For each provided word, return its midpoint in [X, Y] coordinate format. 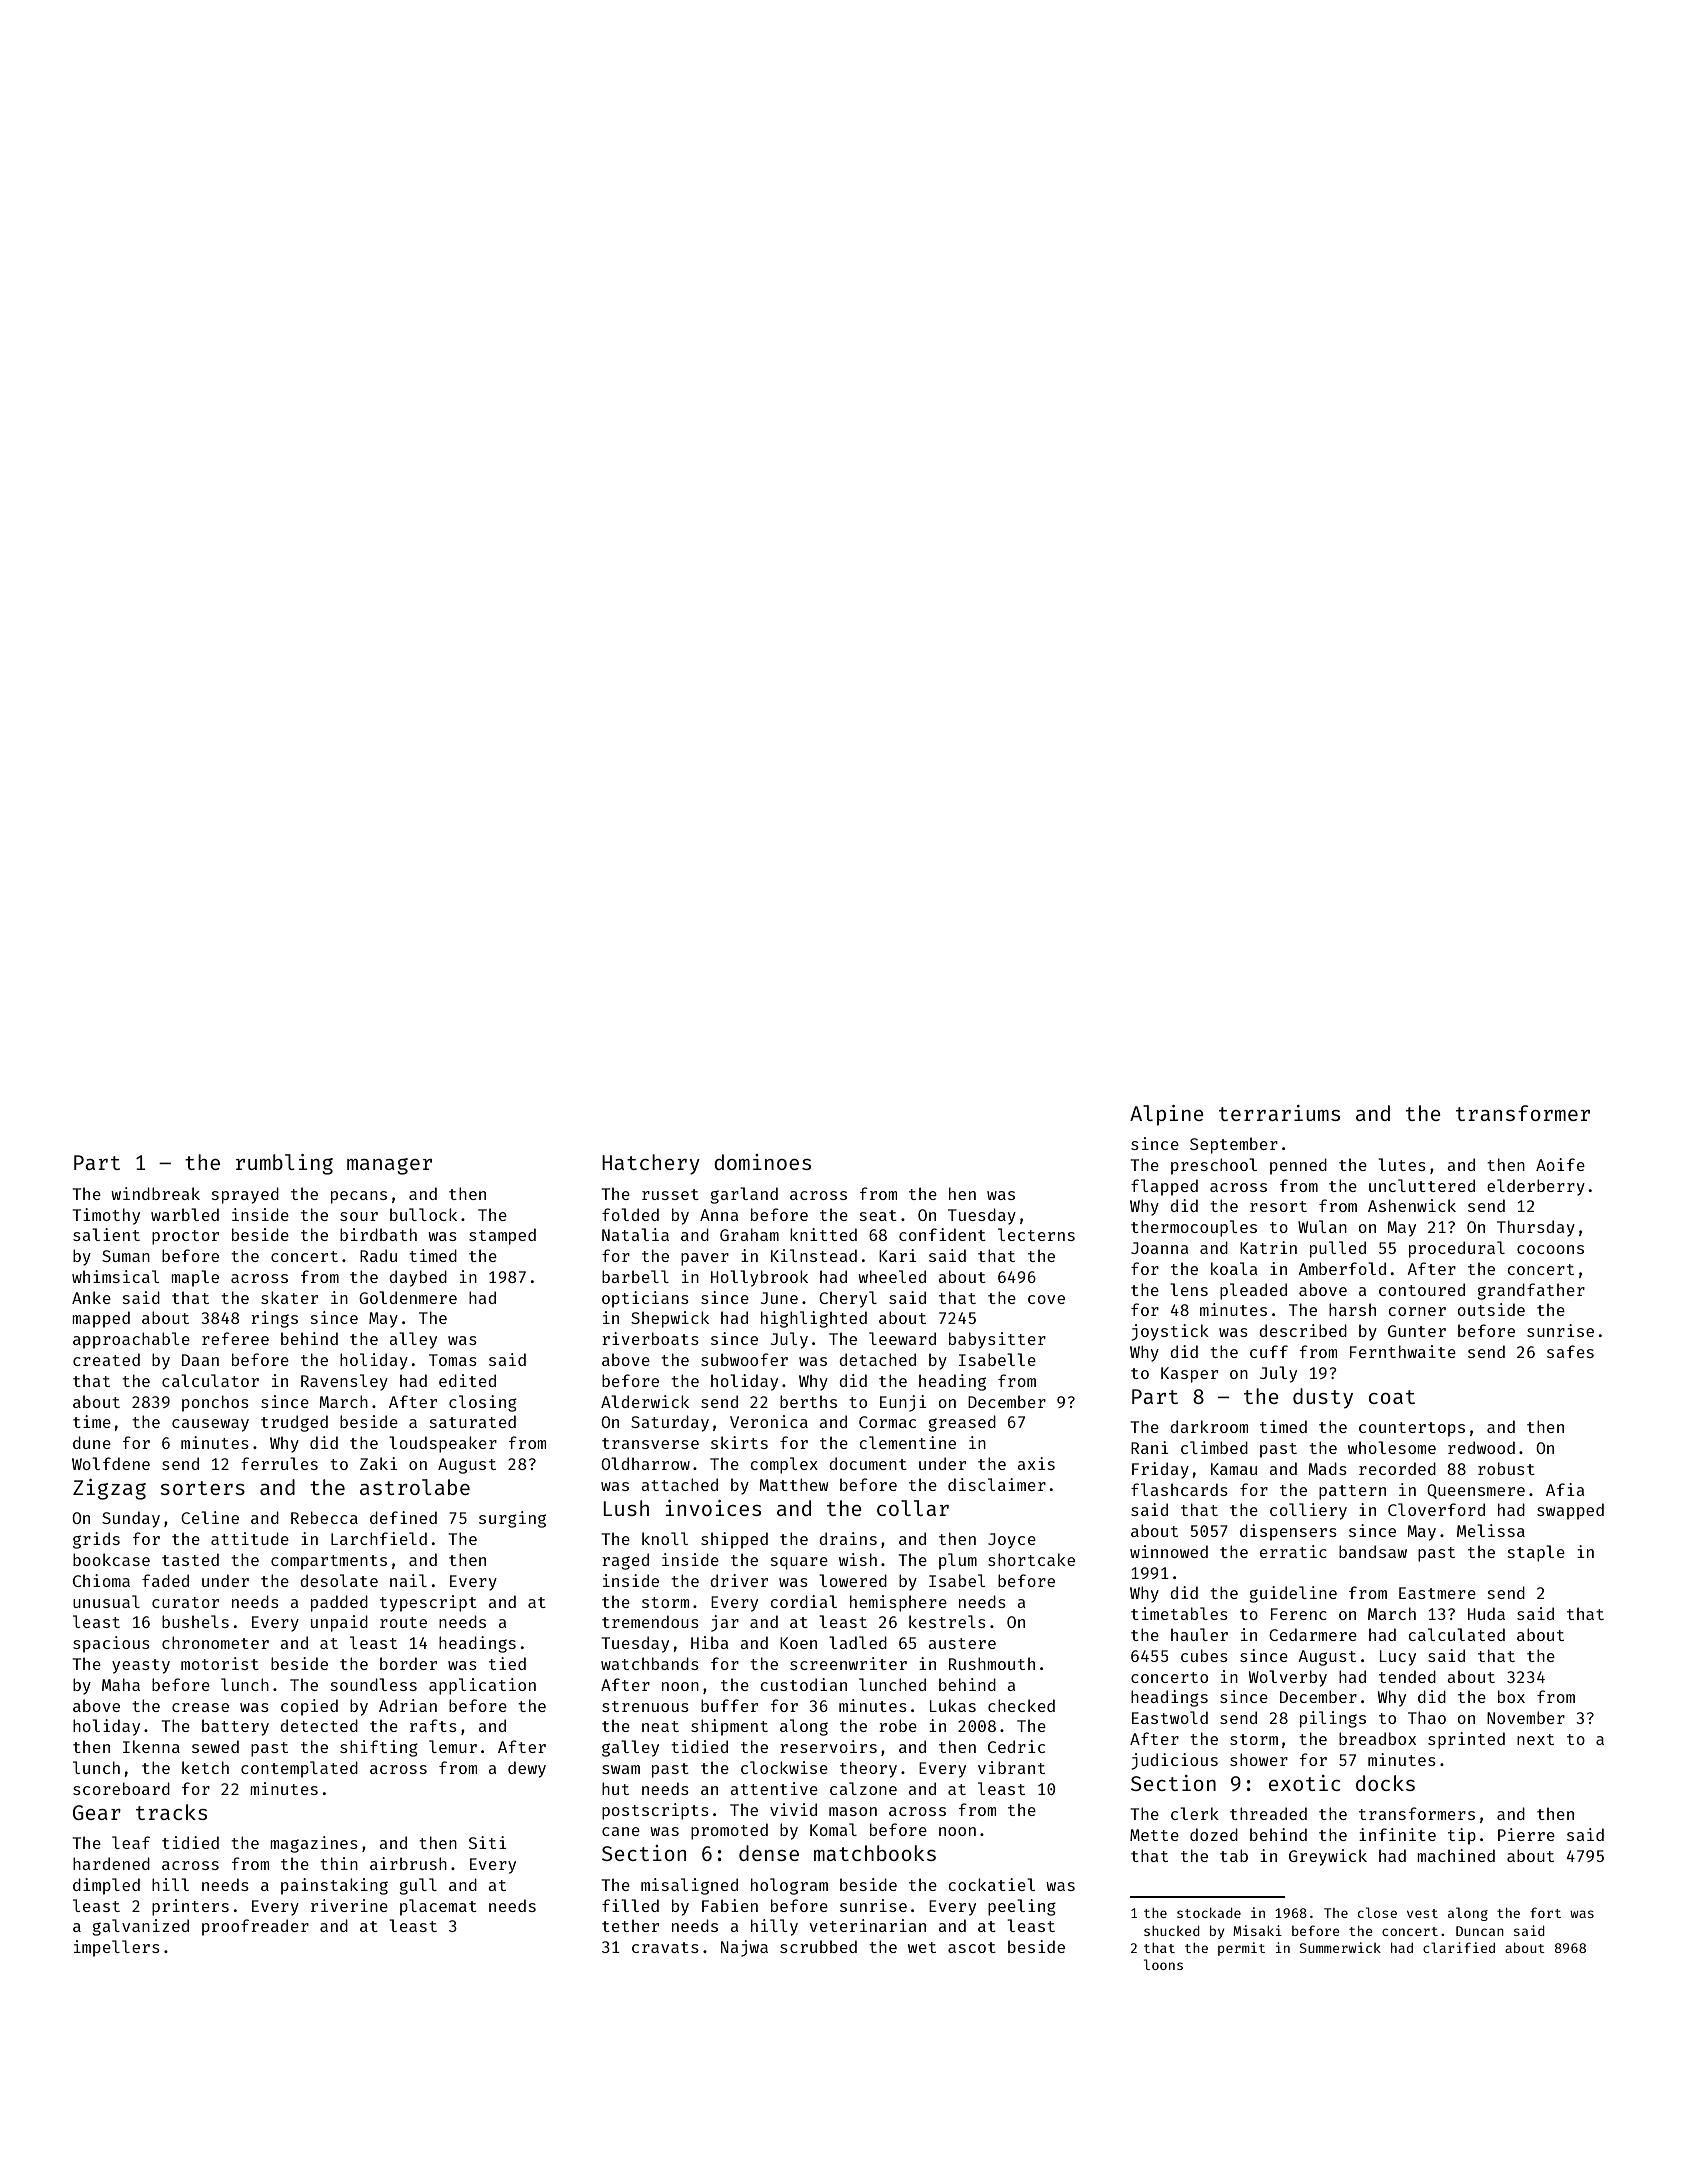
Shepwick [670, 1319]
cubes [1204, 1655]
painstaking [334, 1886]
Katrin [1268, 1247]
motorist [220, 1663]
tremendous [650, 1621]
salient [106, 1234]
